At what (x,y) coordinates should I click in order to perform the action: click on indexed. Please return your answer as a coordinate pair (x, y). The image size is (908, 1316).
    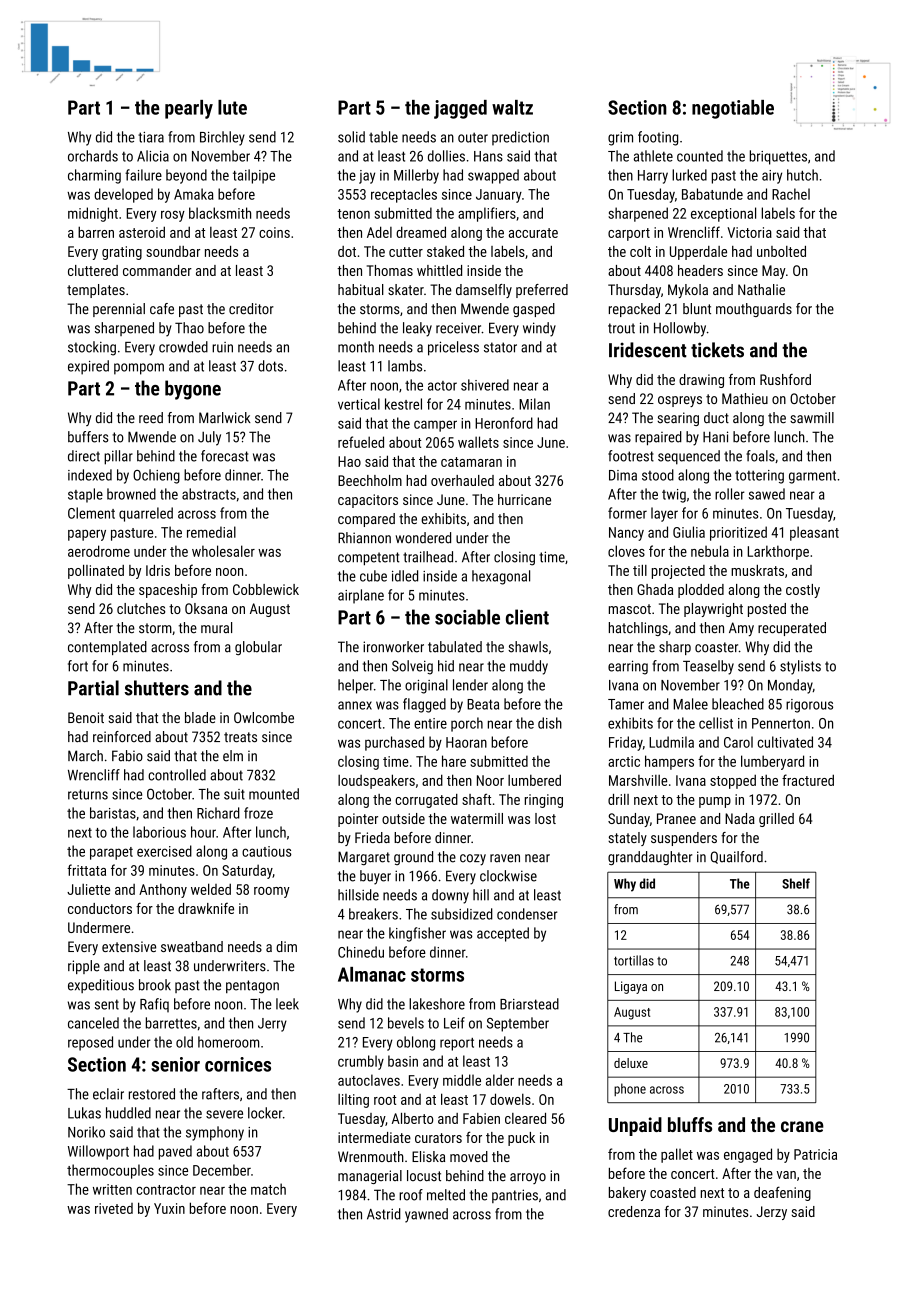
    Looking at the image, I should click on (90, 475).
